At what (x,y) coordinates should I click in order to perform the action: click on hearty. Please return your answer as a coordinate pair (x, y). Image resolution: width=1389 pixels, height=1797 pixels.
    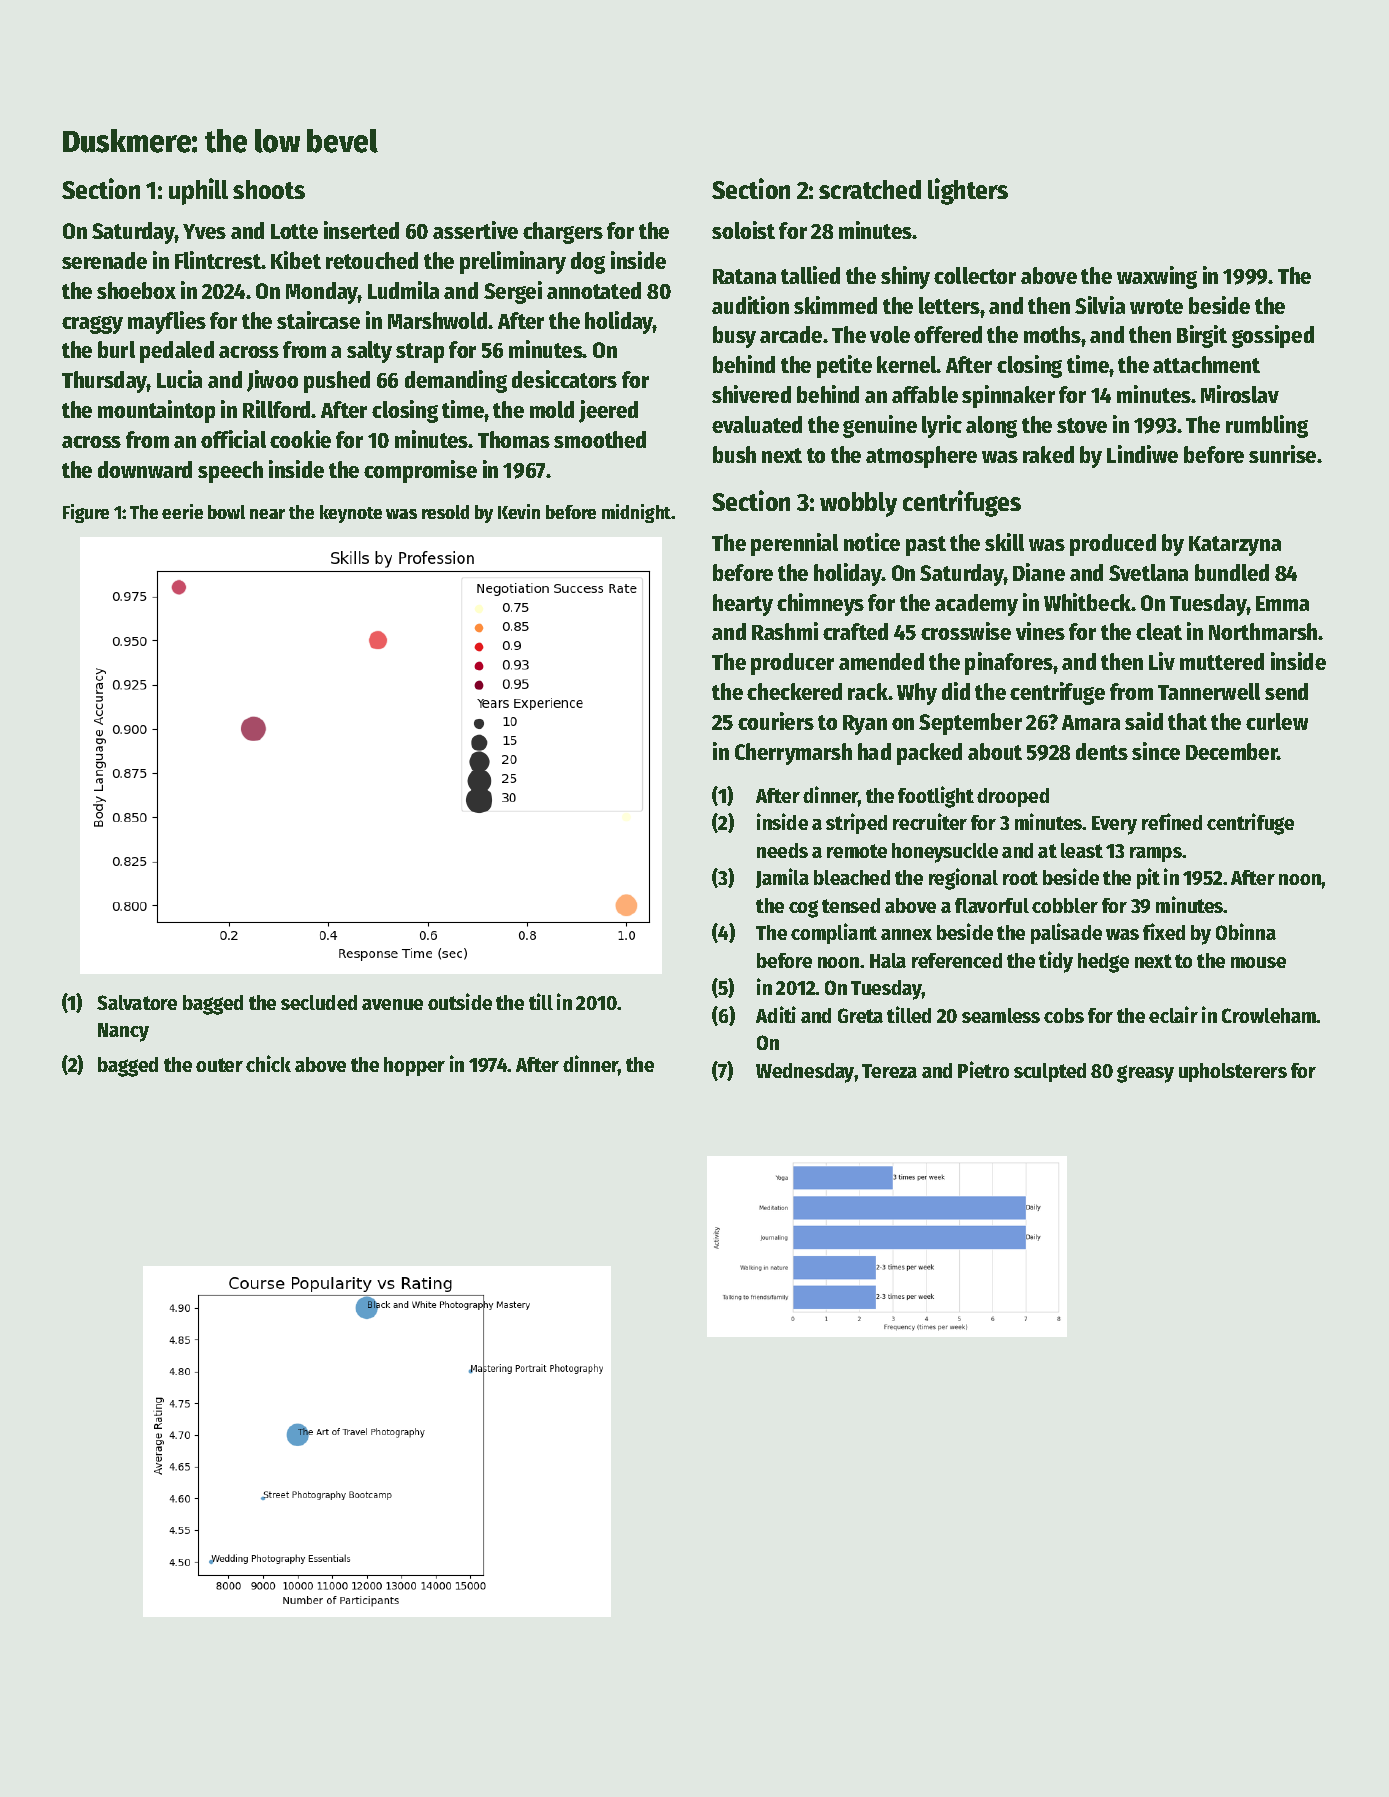
    Looking at the image, I should click on (743, 605).
